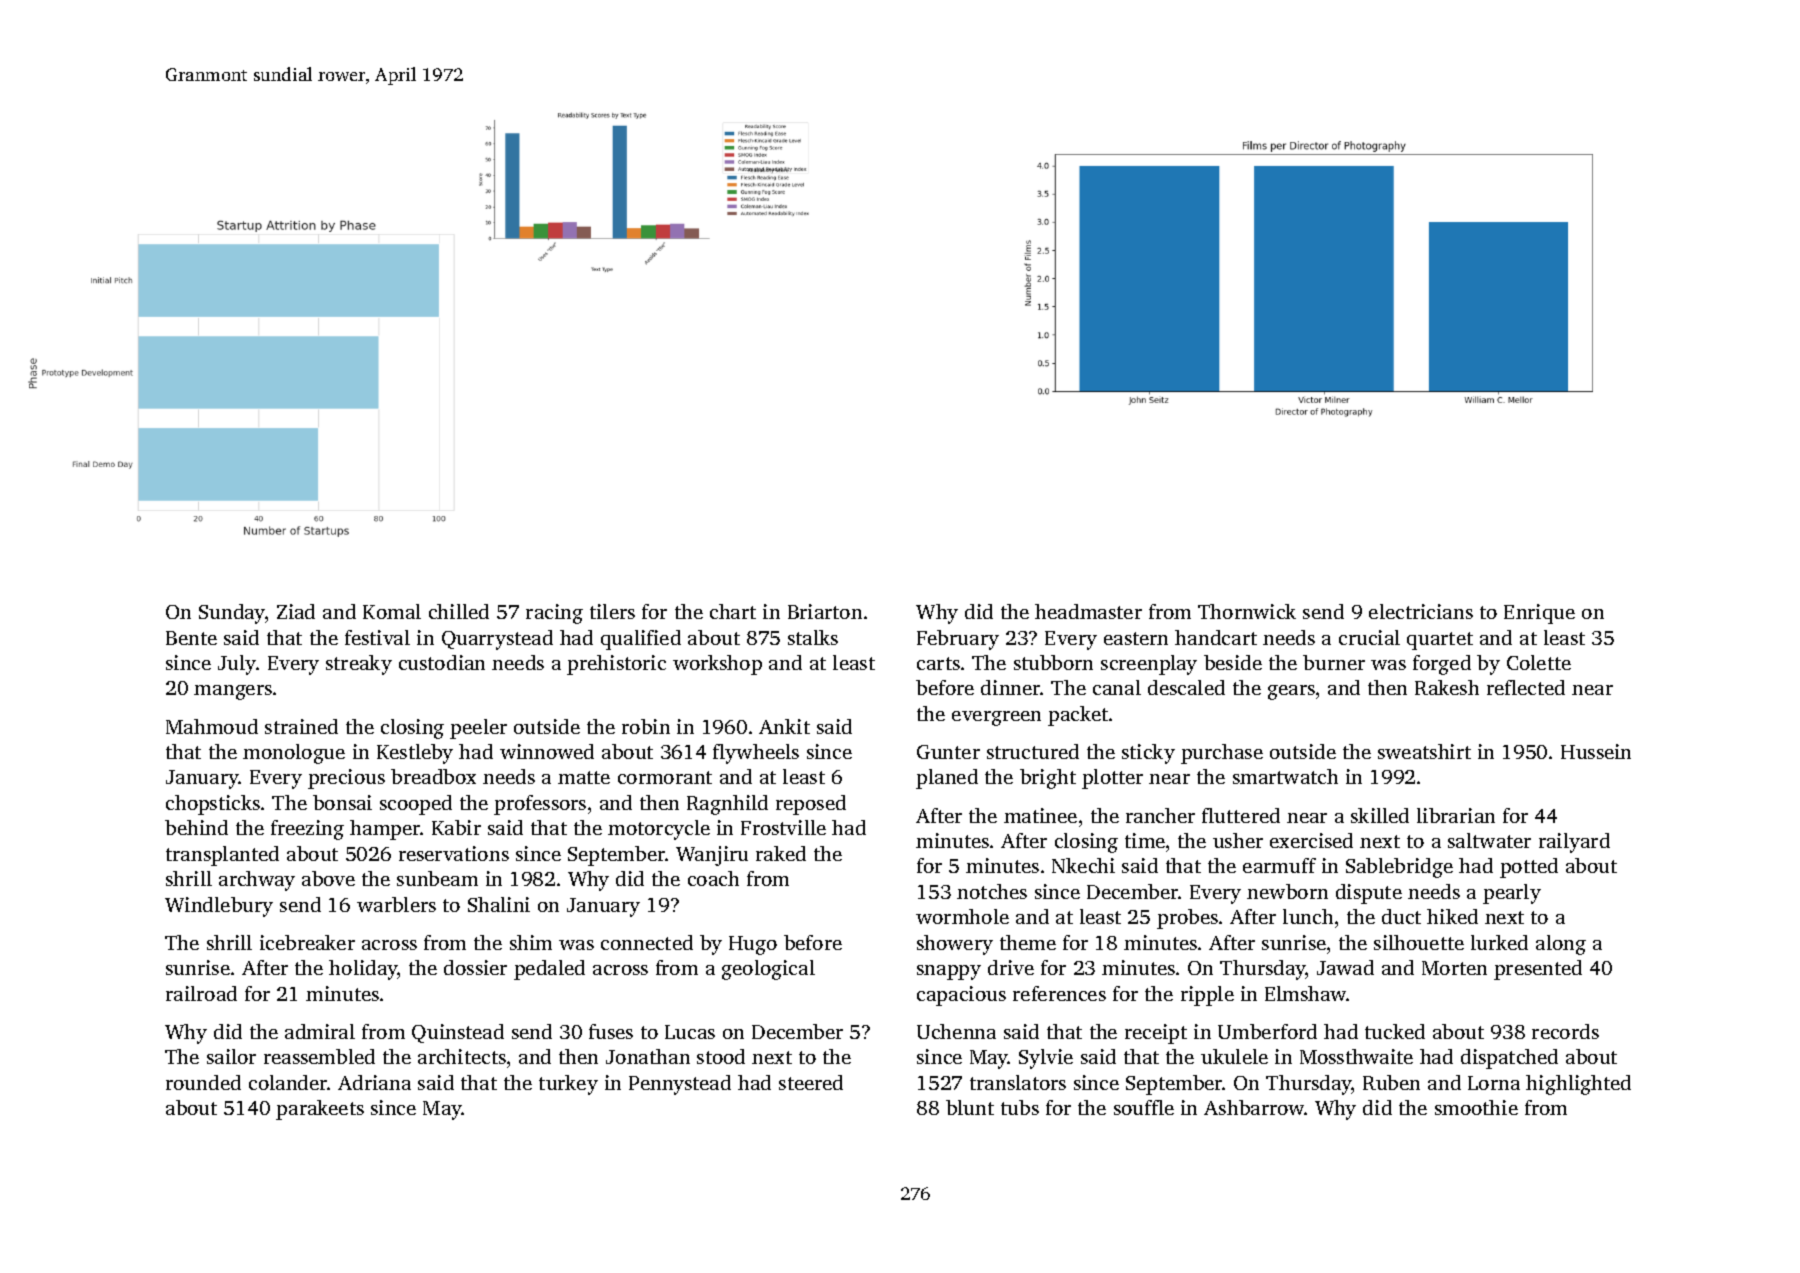  I want to click on railroad, so click(201, 993).
